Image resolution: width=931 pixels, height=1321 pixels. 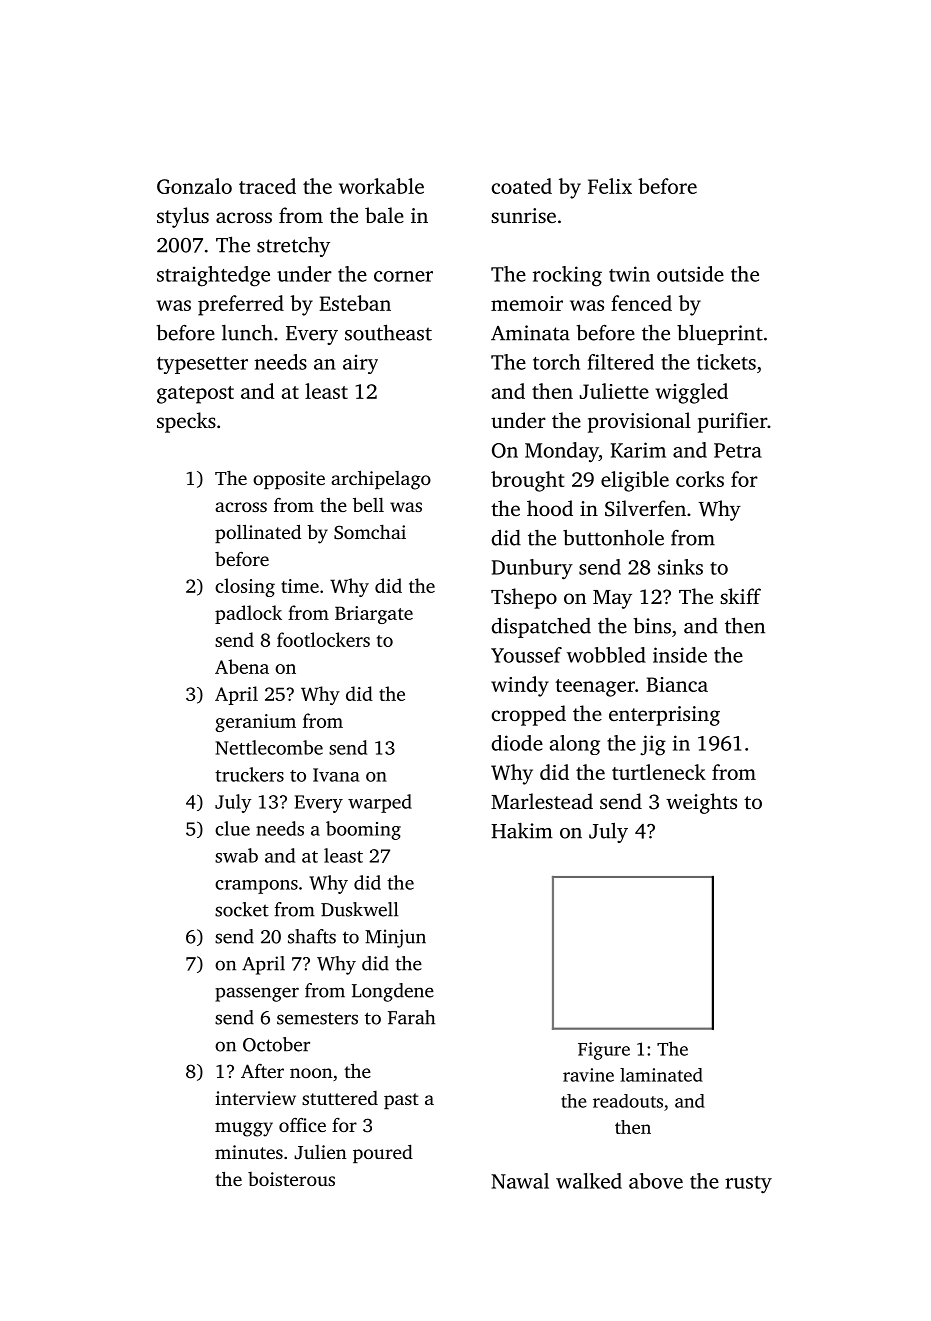 What do you see at coordinates (610, 186) in the page?
I see `Felix` at bounding box center [610, 186].
